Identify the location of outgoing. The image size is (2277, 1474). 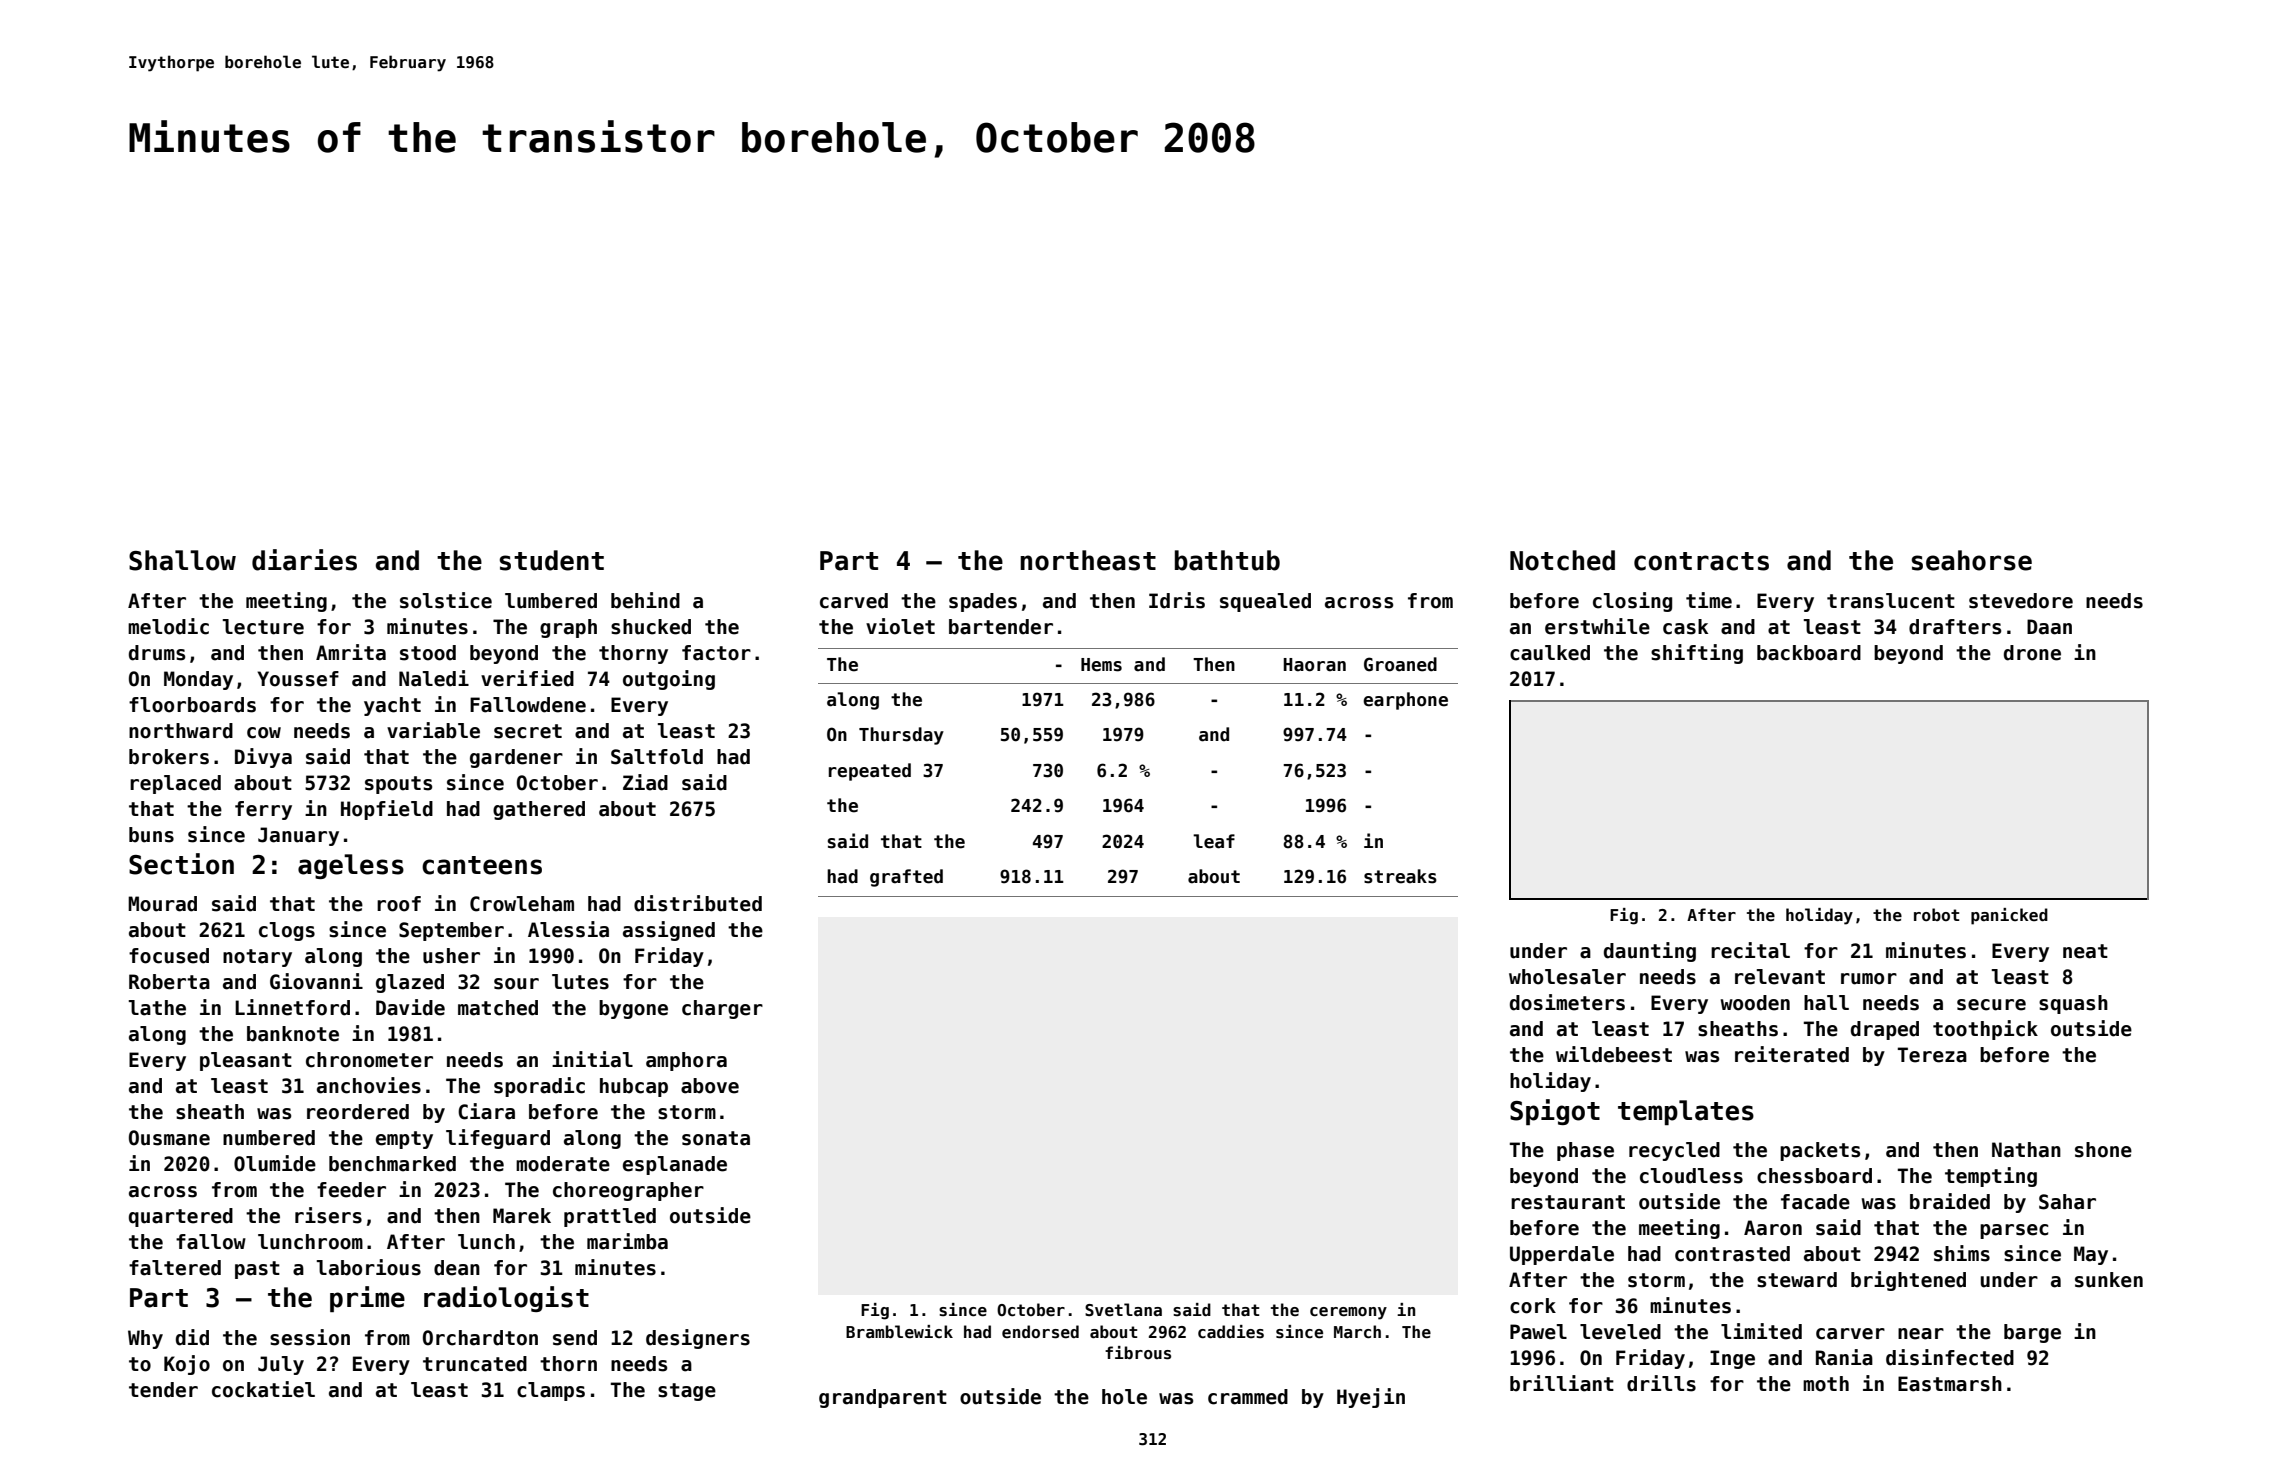
(669, 680).
